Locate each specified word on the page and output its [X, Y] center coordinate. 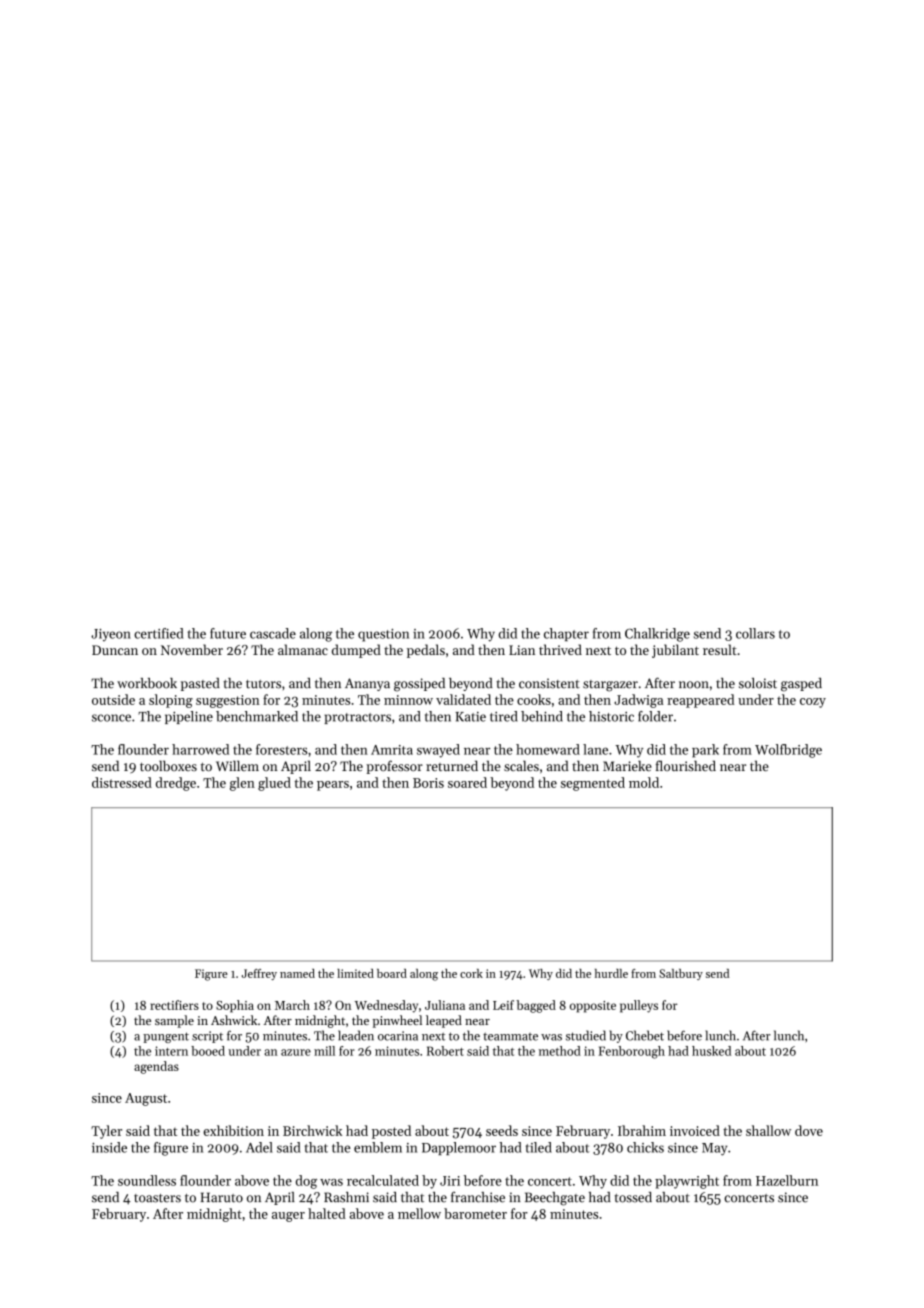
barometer [475, 1213]
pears [333, 786]
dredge [176, 784]
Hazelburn [787, 1180]
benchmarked [257, 716]
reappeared [701, 701]
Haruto [222, 1197]
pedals [426, 651]
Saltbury [681, 974]
